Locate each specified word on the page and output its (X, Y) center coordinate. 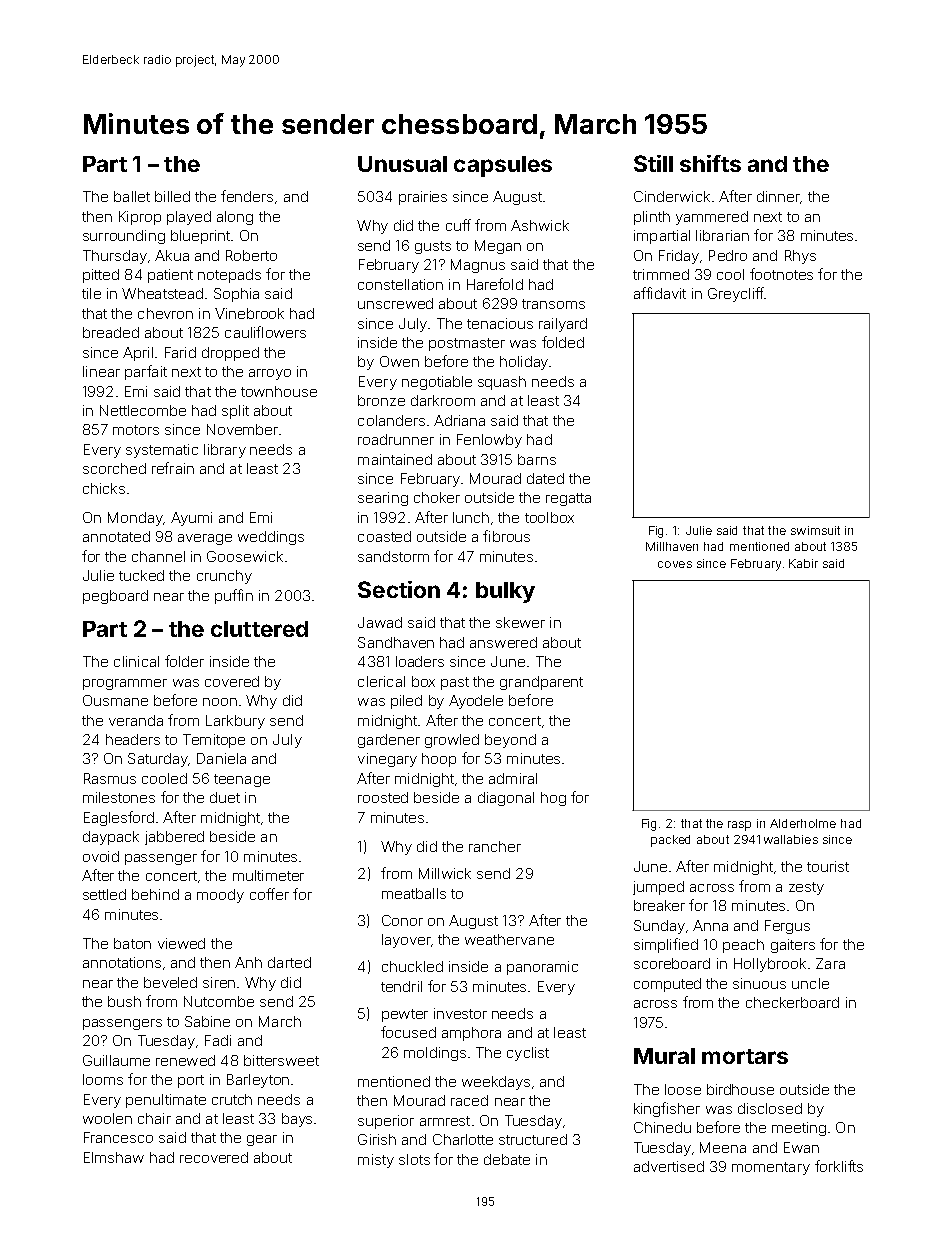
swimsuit (815, 530)
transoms (553, 304)
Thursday (115, 257)
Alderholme (803, 823)
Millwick (445, 873)
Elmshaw (114, 1157)
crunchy (224, 577)
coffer (269, 894)
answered (503, 642)
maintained (395, 459)
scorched (114, 468)
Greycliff (736, 294)
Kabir (803, 563)
